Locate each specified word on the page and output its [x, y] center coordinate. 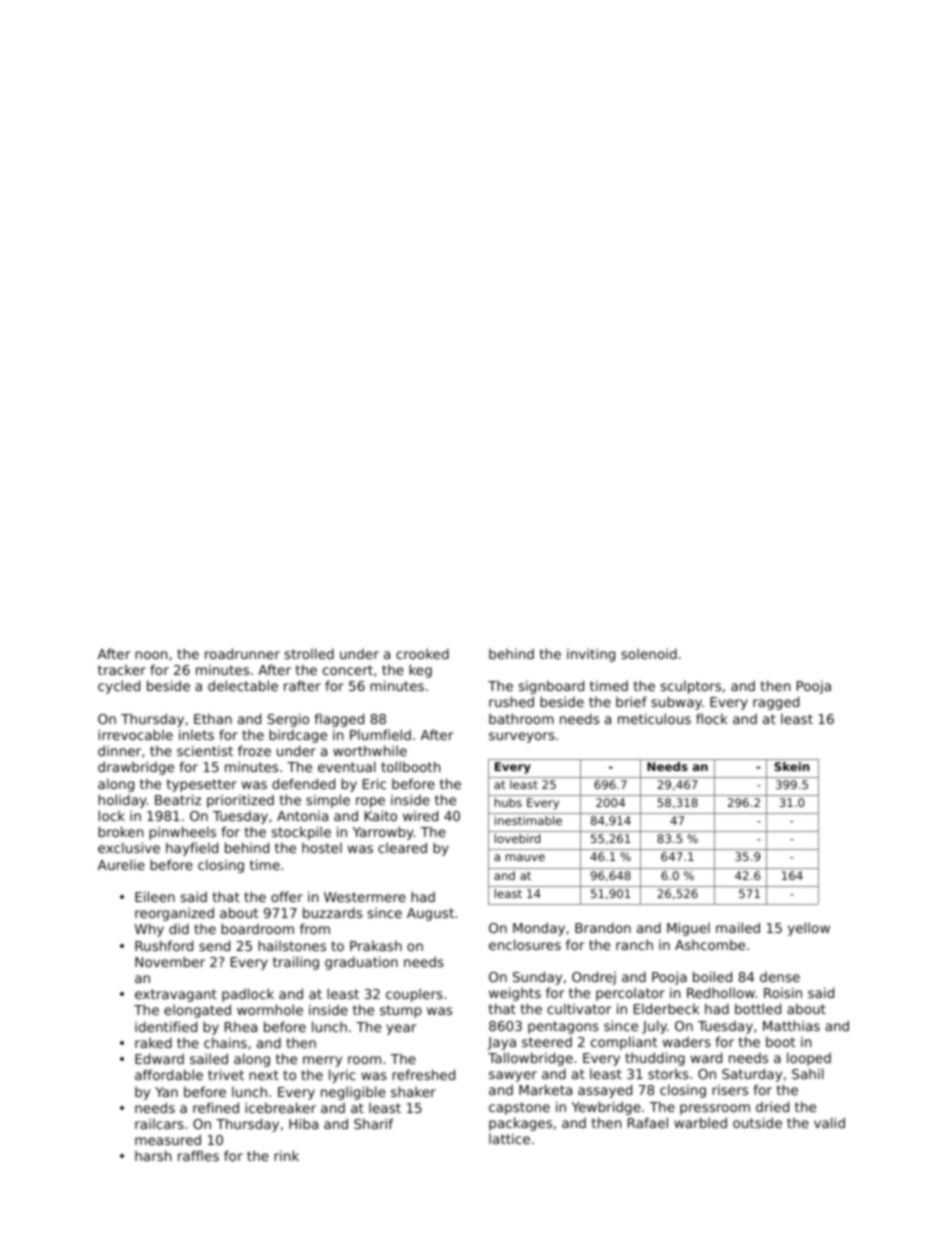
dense [780, 977]
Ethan [213, 718]
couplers [414, 995]
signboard [551, 687]
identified [166, 1026]
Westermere [365, 897]
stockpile [301, 833]
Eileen [155, 896]
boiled [712, 976]
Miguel [688, 929]
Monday [539, 929]
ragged [776, 703]
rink [286, 1155]
